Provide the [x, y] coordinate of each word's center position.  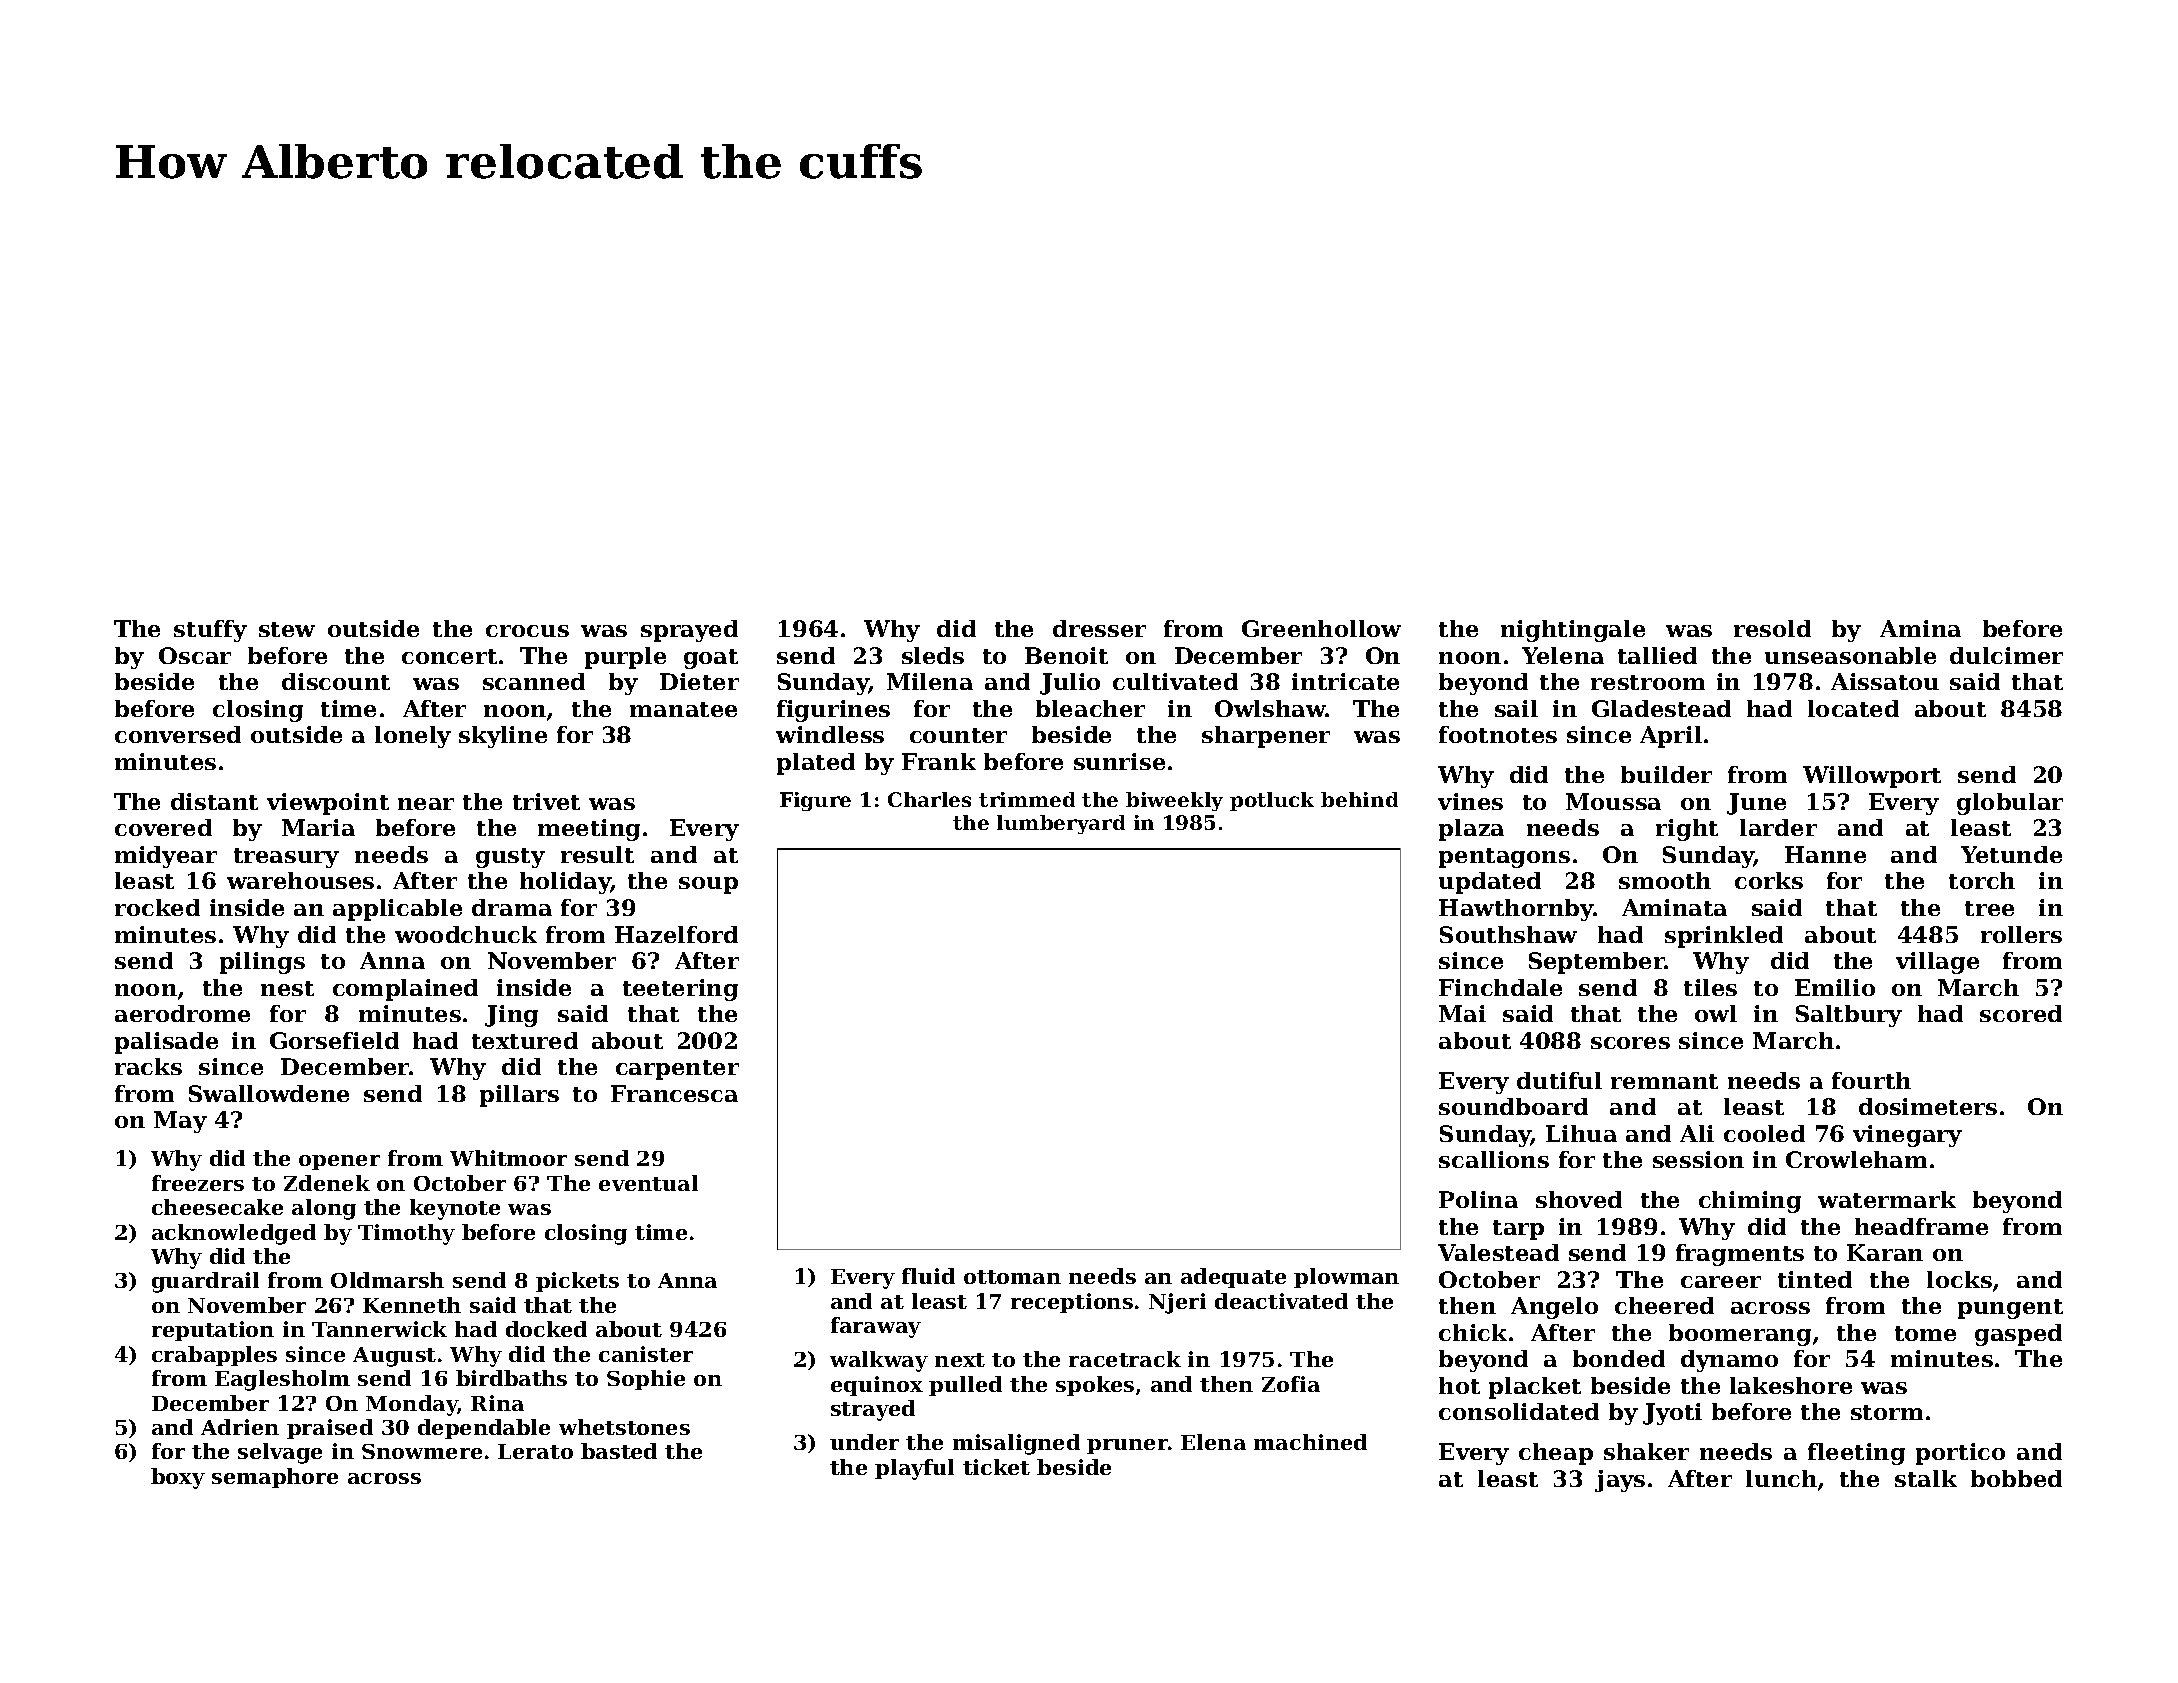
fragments [1740, 1255]
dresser [1099, 628]
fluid [928, 1276]
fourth [1871, 1080]
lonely [413, 737]
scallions [1494, 1159]
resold [1772, 628]
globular [2010, 804]
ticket [996, 1467]
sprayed [689, 631]
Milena [930, 681]
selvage [280, 1453]
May [180, 1122]
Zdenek [327, 1183]
